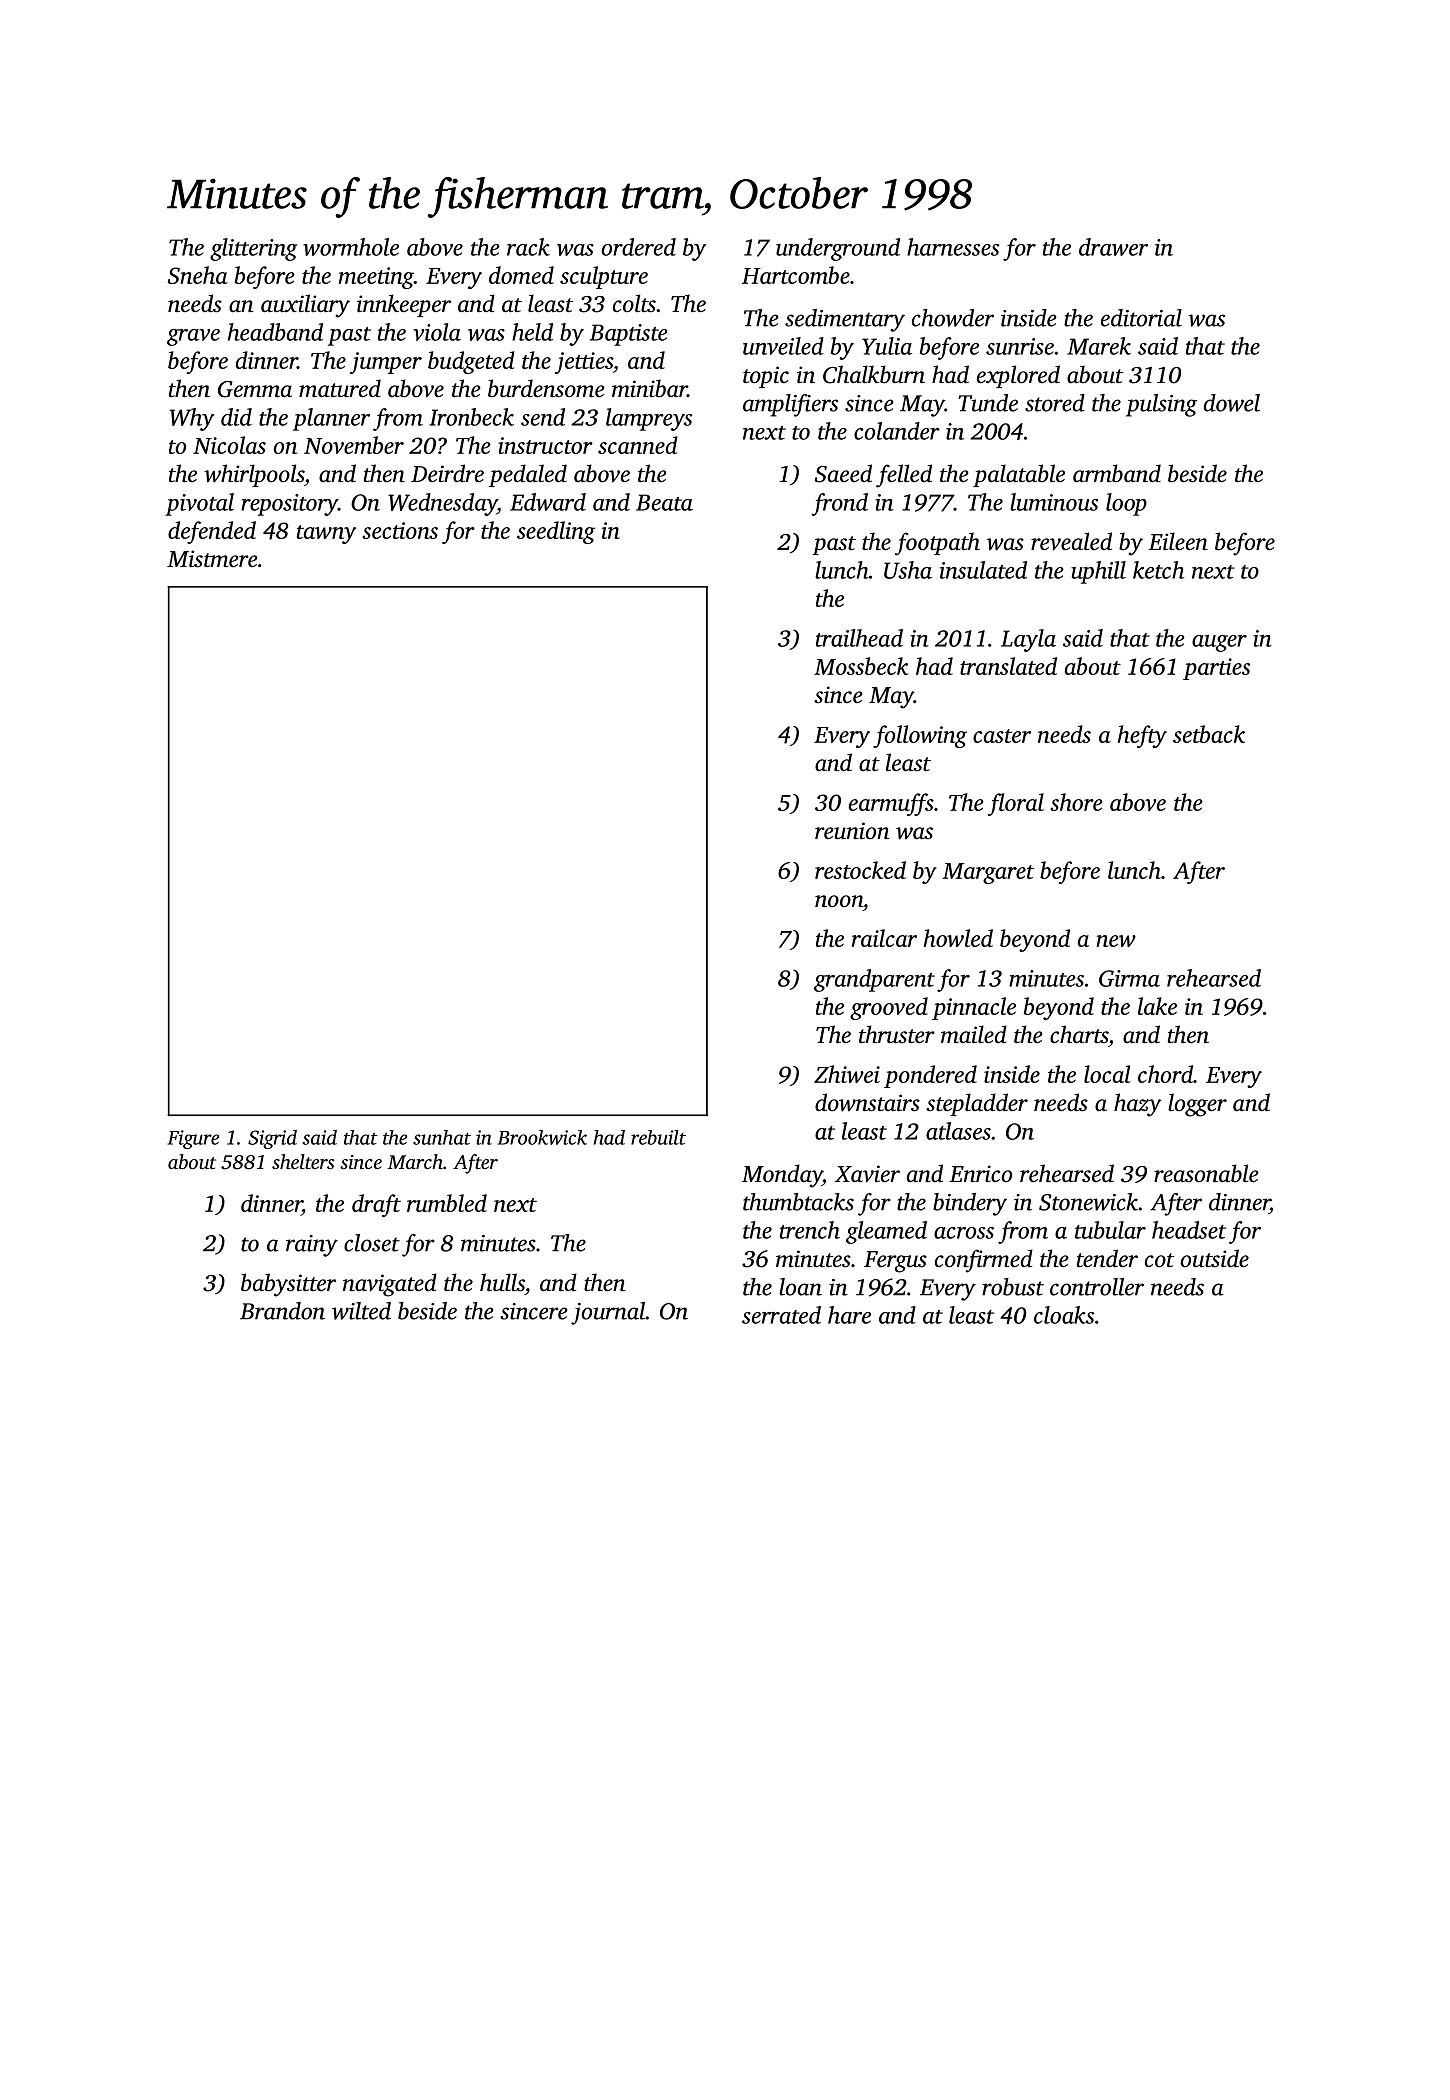 The width and height of the document is (1450, 2100). What do you see at coordinates (861, 666) in the document?
I see `Mossbeck` at bounding box center [861, 666].
